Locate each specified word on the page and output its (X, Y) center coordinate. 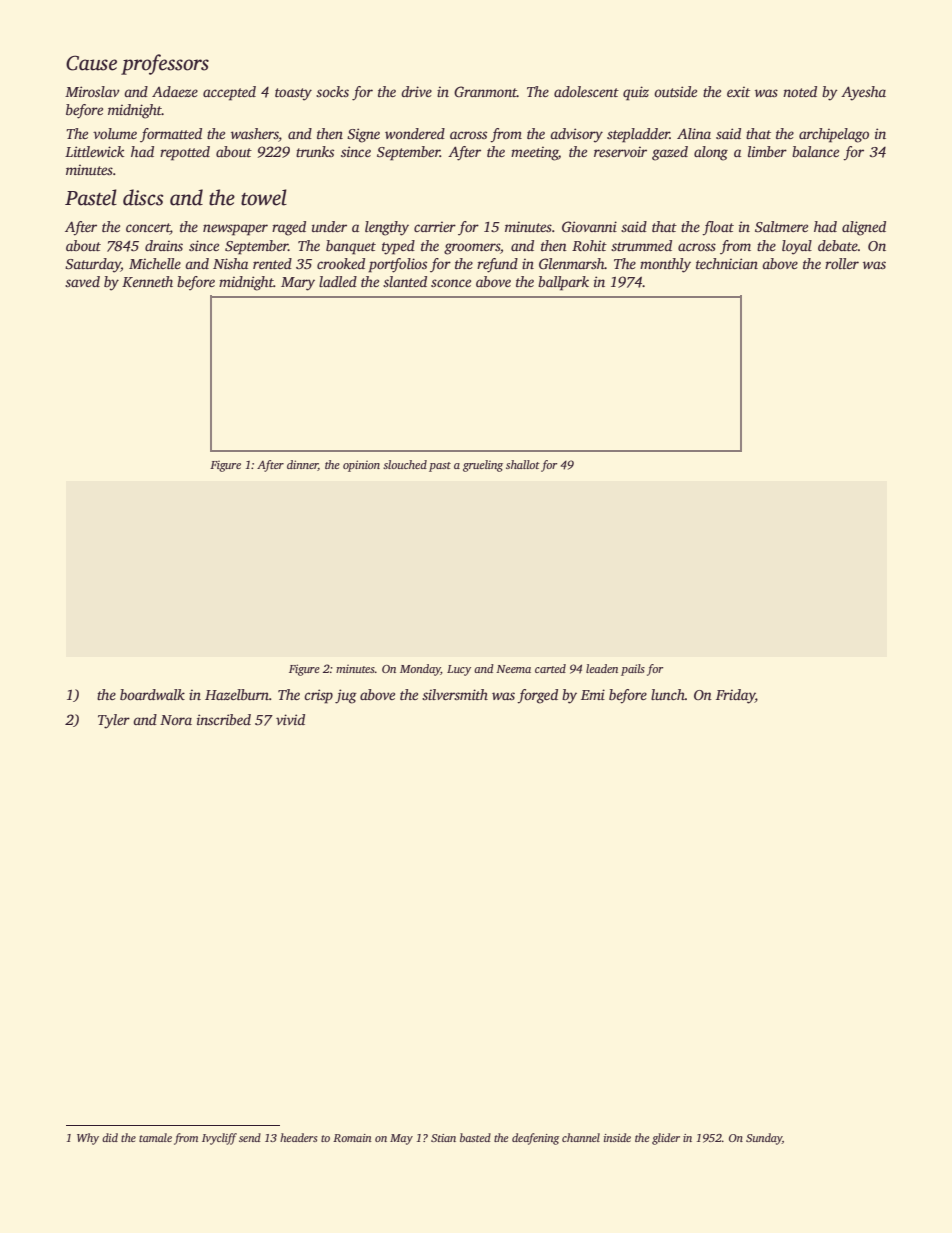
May (401, 1139)
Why (88, 1139)
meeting (534, 153)
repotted (185, 153)
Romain (352, 1138)
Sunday (764, 1139)
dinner (302, 465)
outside (675, 91)
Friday (735, 696)
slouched (405, 464)
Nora (176, 720)
